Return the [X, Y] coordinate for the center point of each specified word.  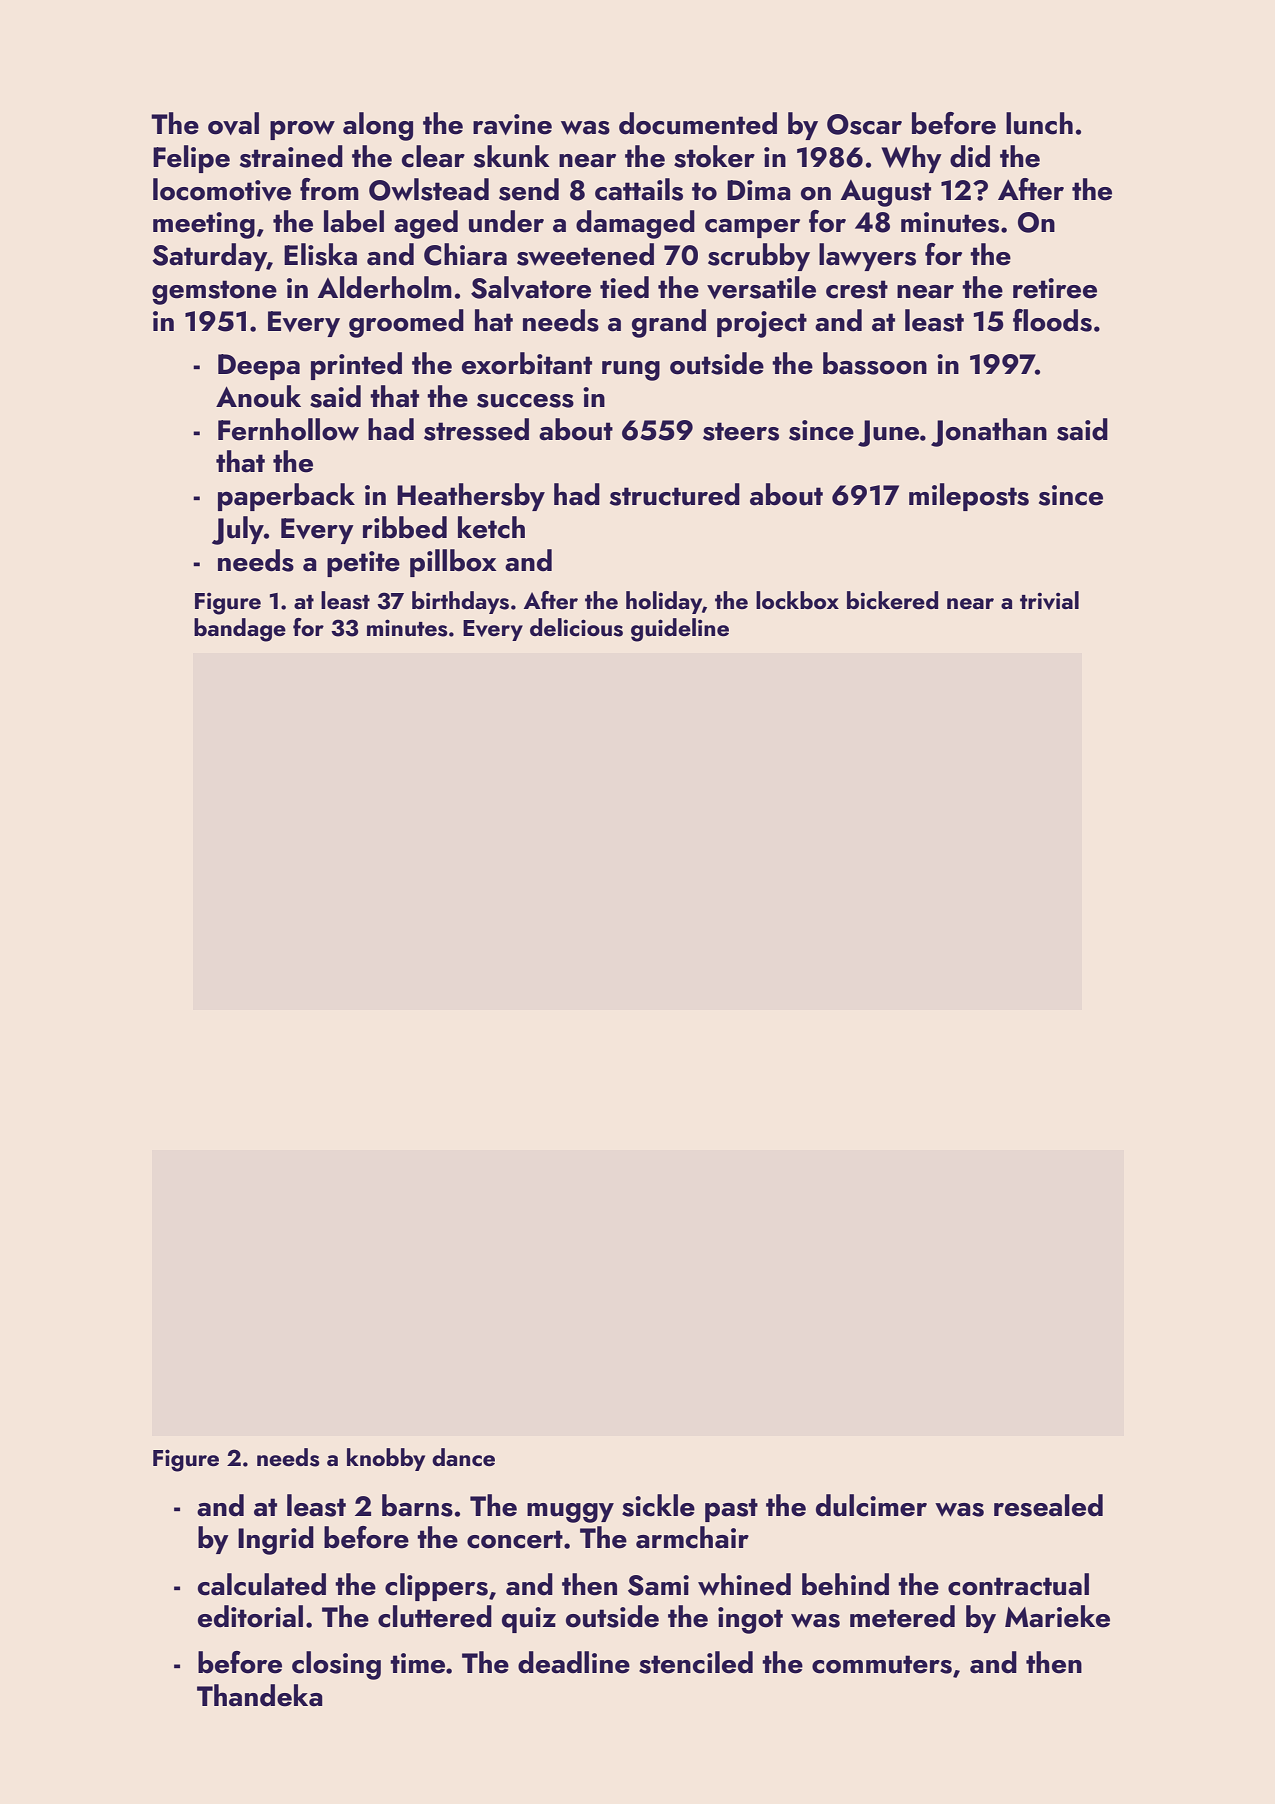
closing [336, 1665]
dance [463, 1457]
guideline [680, 630]
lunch [1039, 123]
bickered [892, 600]
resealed [1048, 1505]
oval [233, 123]
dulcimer [871, 1505]
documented [698, 123]
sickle [658, 1505]
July [238, 530]
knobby [386, 1459]
